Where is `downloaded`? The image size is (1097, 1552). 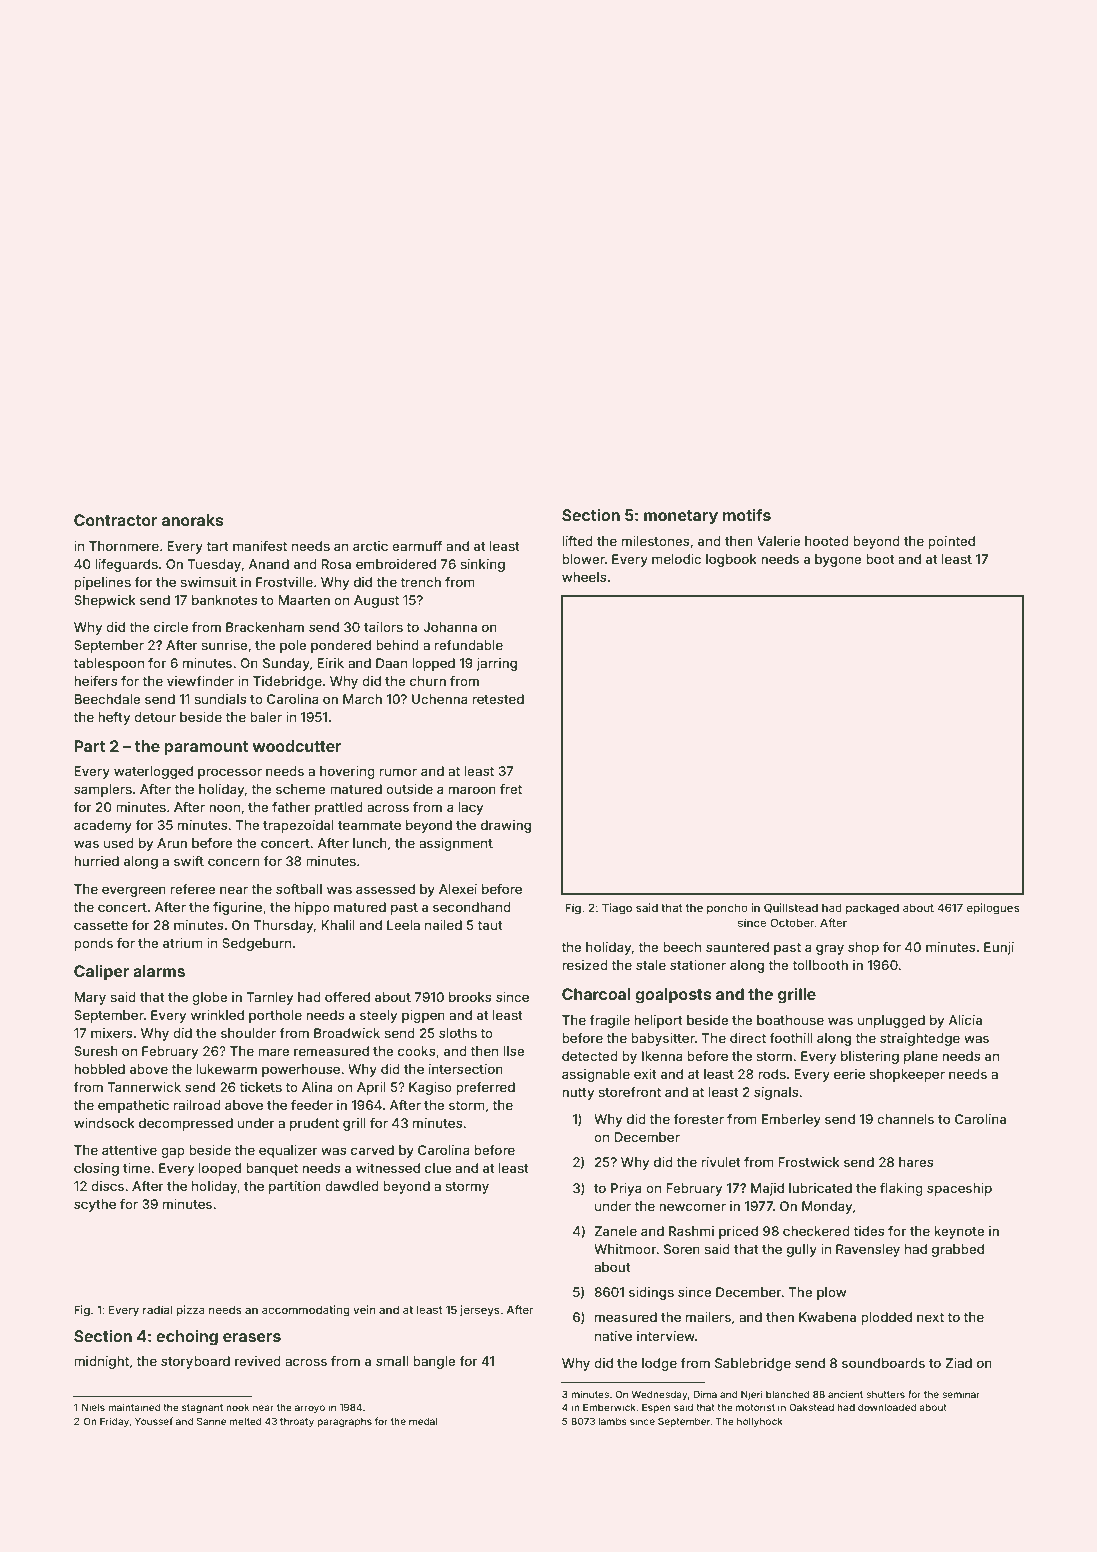
downloaded is located at coordinates (887, 1407).
